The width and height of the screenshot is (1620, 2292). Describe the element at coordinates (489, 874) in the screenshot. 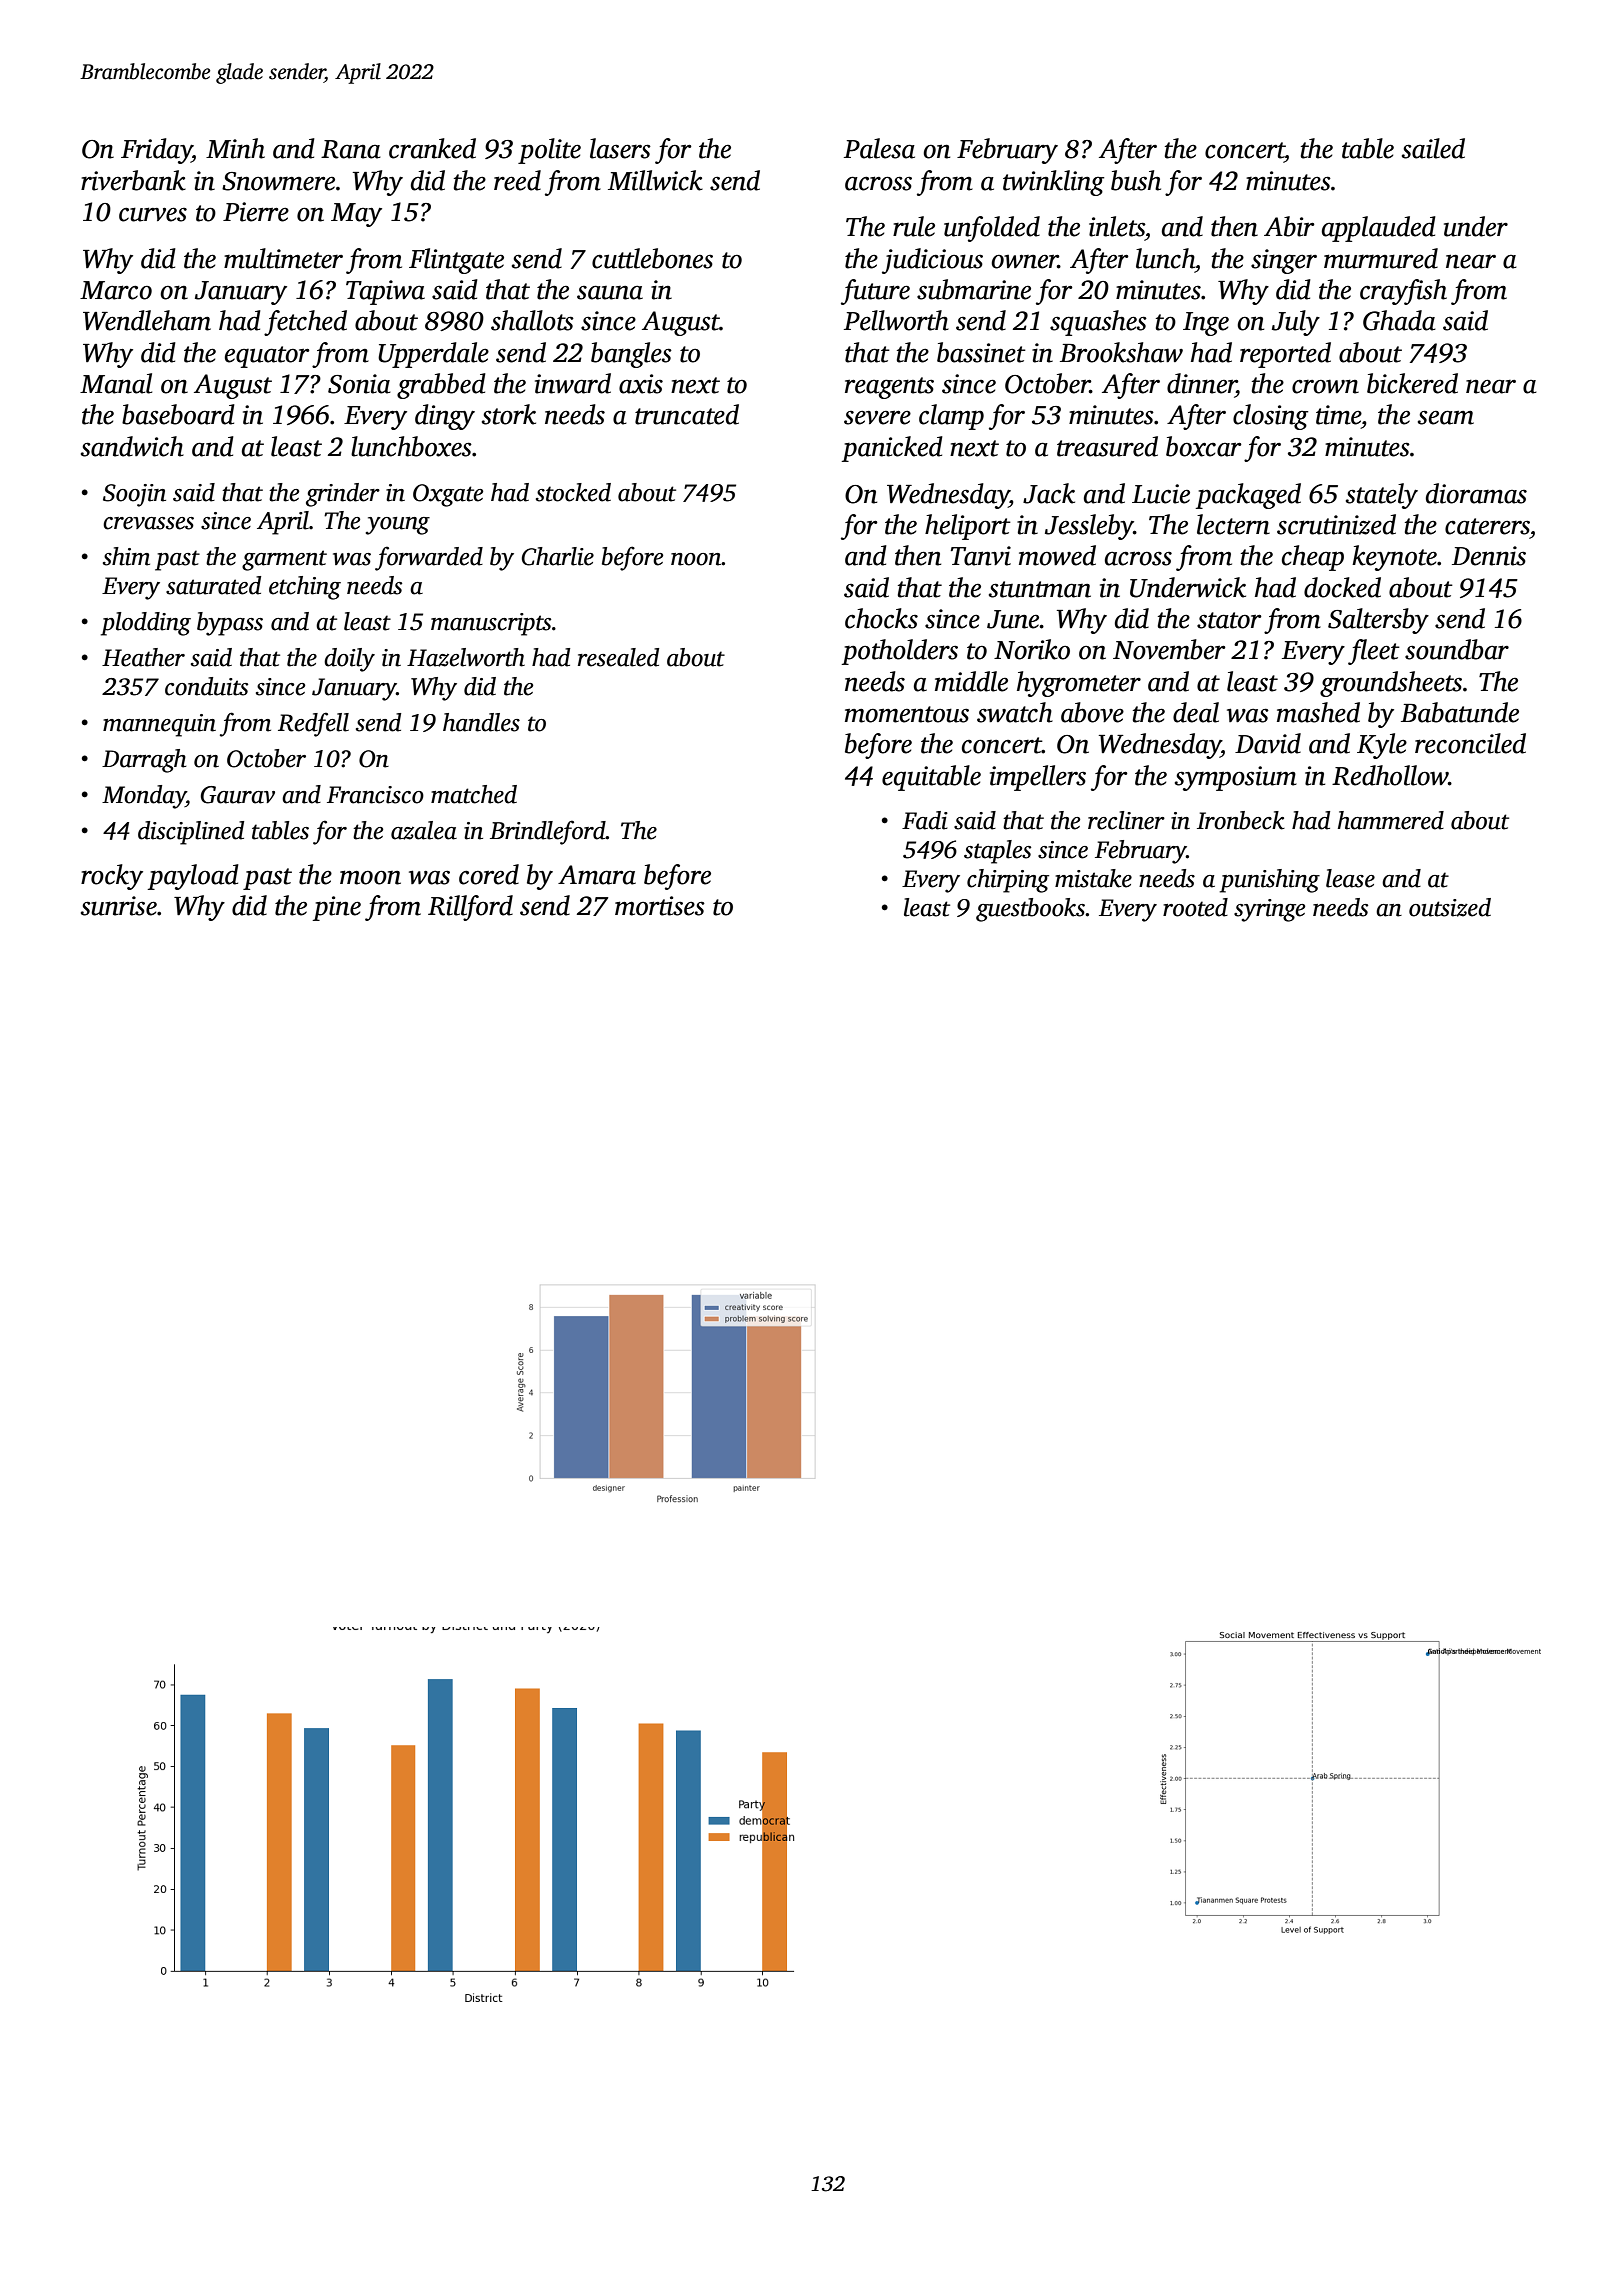

I see `cored` at that location.
